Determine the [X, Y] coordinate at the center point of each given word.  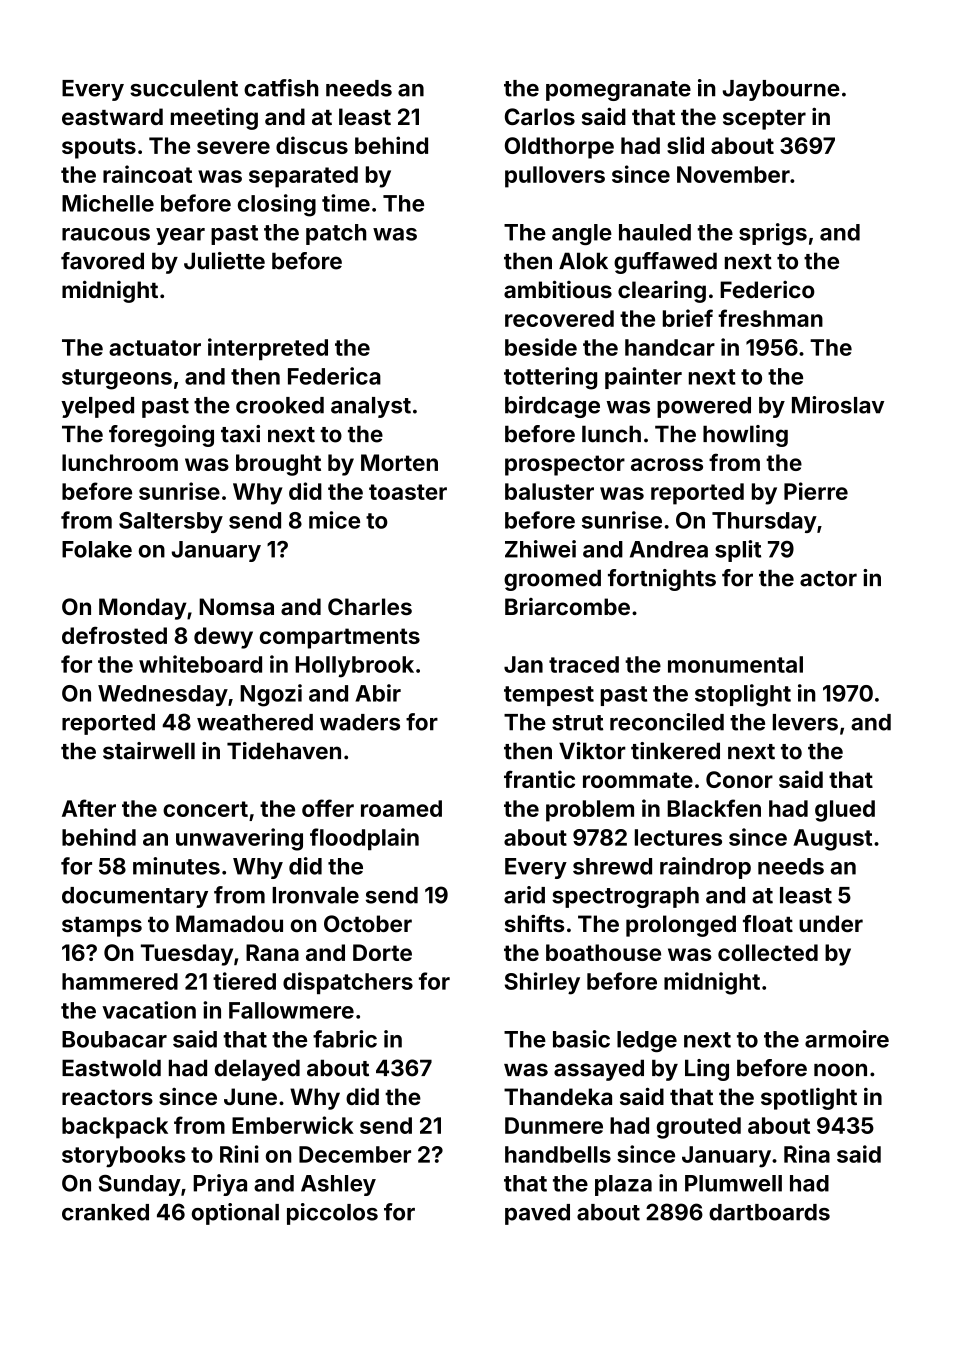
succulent [184, 88]
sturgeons [117, 379]
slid [685, 145]
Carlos [540, 116]
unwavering [239, 839]
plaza [623, 1185]
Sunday [140, 1185]
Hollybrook [354, 667]
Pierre [816, 491]
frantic [539, 779]
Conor [739, 779]
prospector [565, 465]
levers [805, 722]
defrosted [114, 635]
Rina [807, 1154]
